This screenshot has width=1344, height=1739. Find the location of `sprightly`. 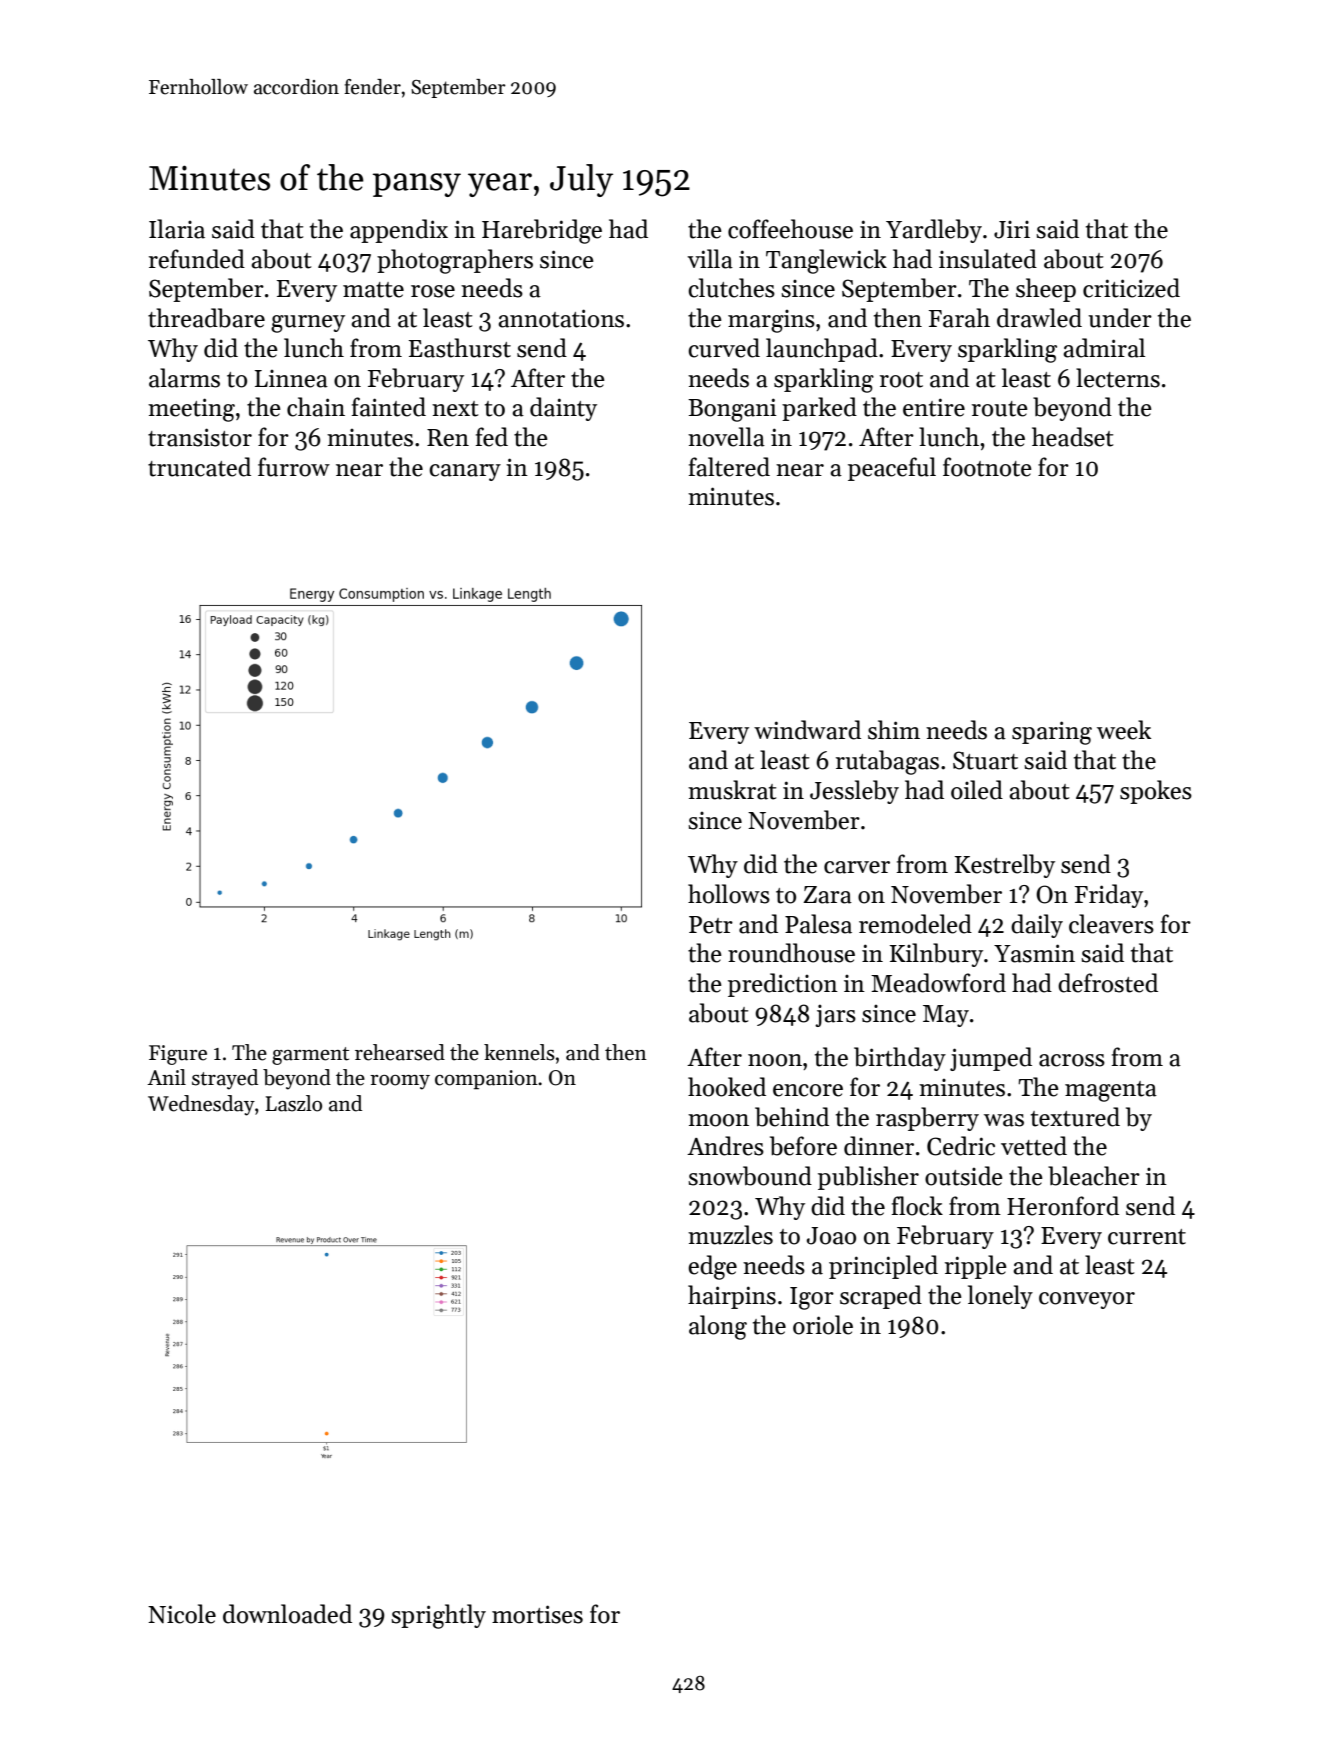

sprightly is located at coordinates (438, 1616).
